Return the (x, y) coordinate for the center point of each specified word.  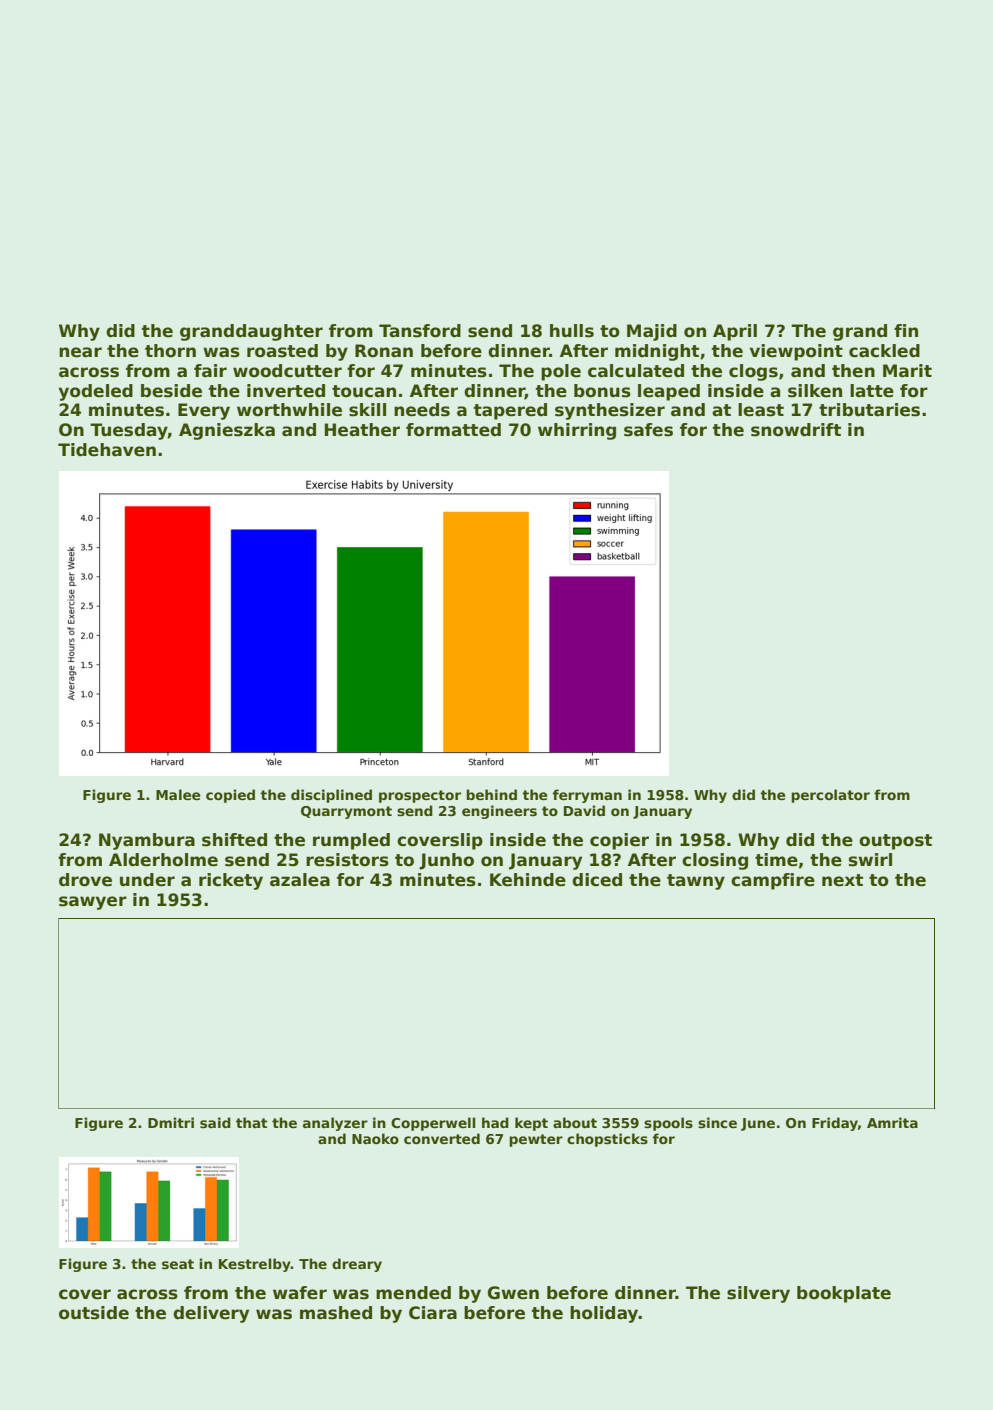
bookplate (844, 1294)
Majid (652, 332)
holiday (604, 1314)
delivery (211, 1314)
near (80, 352)
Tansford (420, 331)
